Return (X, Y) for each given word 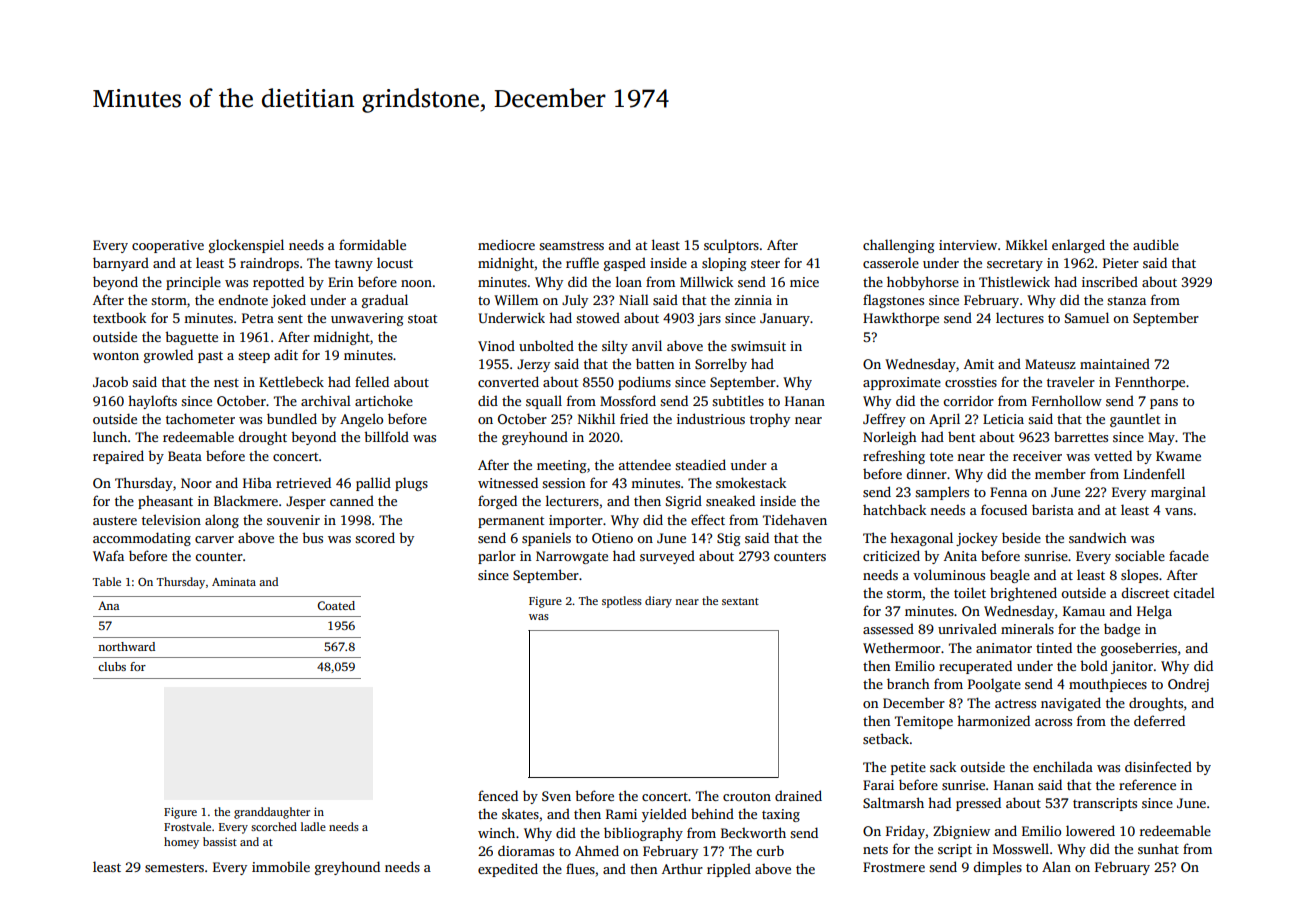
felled (372, 381)
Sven (556, 796)
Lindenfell (1154, 473)
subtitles (738, 400)
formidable (372, 244)
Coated (336, 605)
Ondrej (1188, 685)
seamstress (571, 245)
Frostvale (187, 826)
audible (1156, 244)
